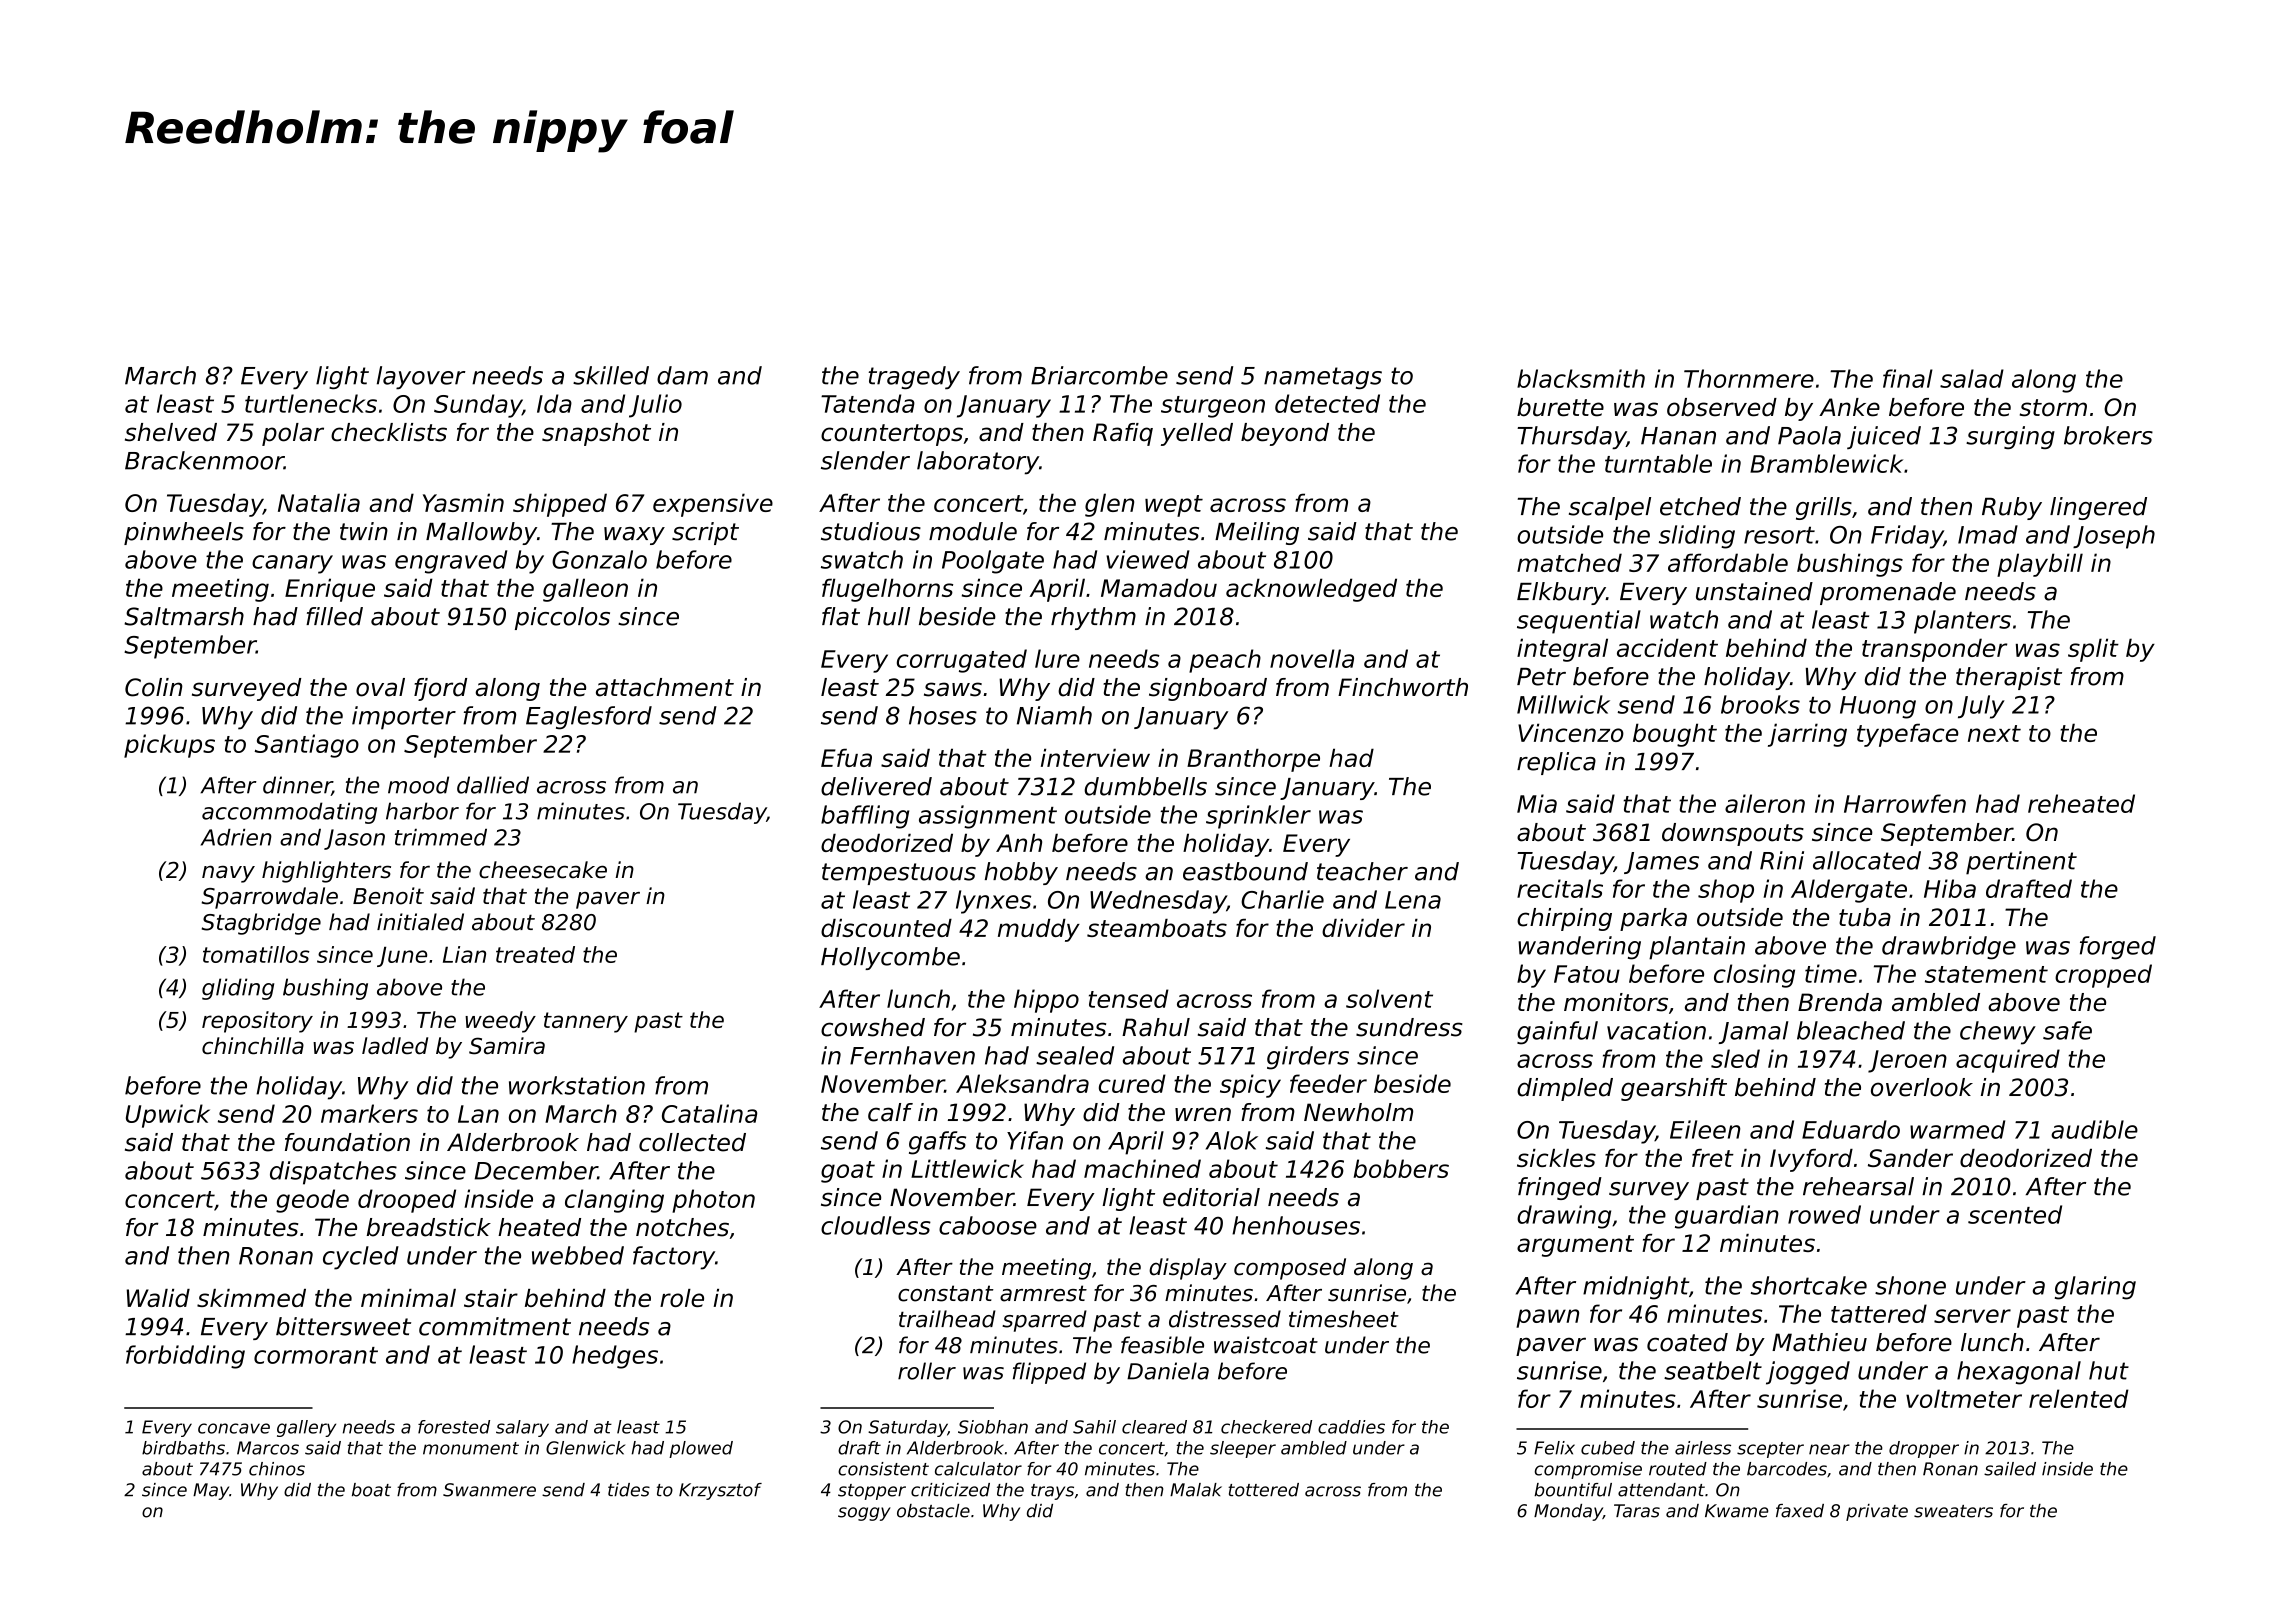  What do you see at coordinates (481, 533) in the screenshot?
I see `Mallowby` at bounding box center [481, 533].
